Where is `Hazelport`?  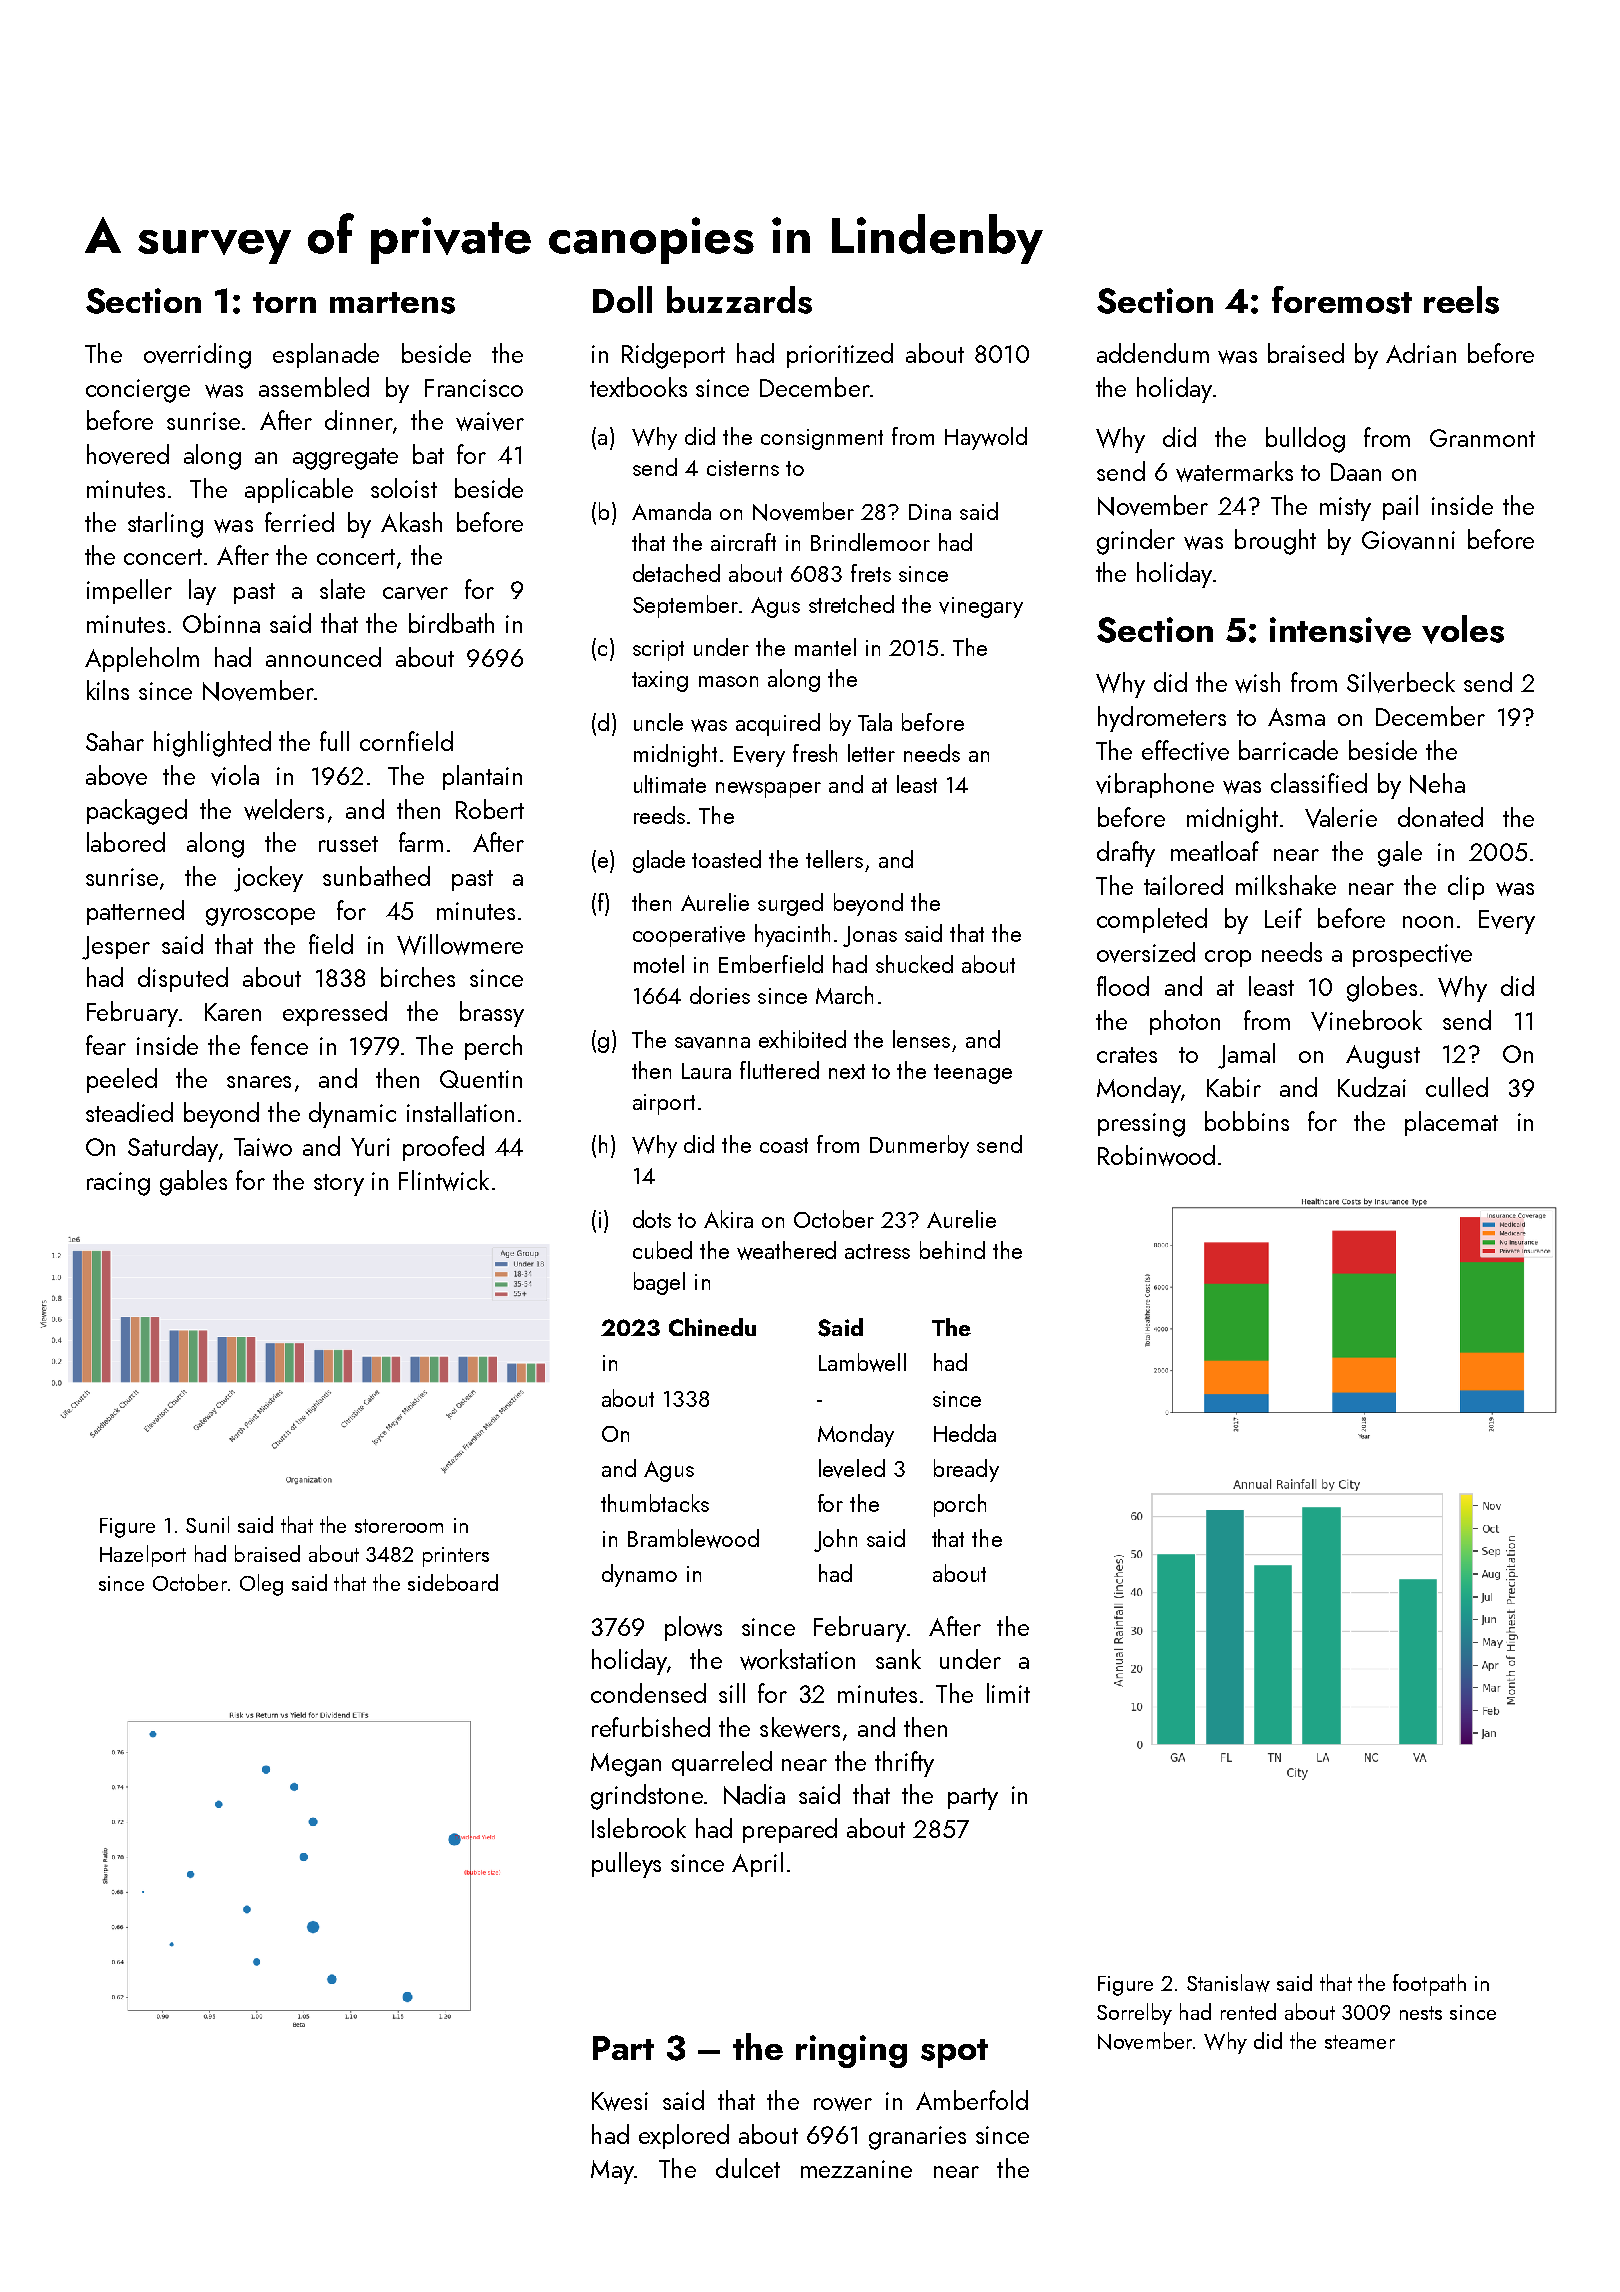
Hazelport is located at coordinates (143, 1556).
